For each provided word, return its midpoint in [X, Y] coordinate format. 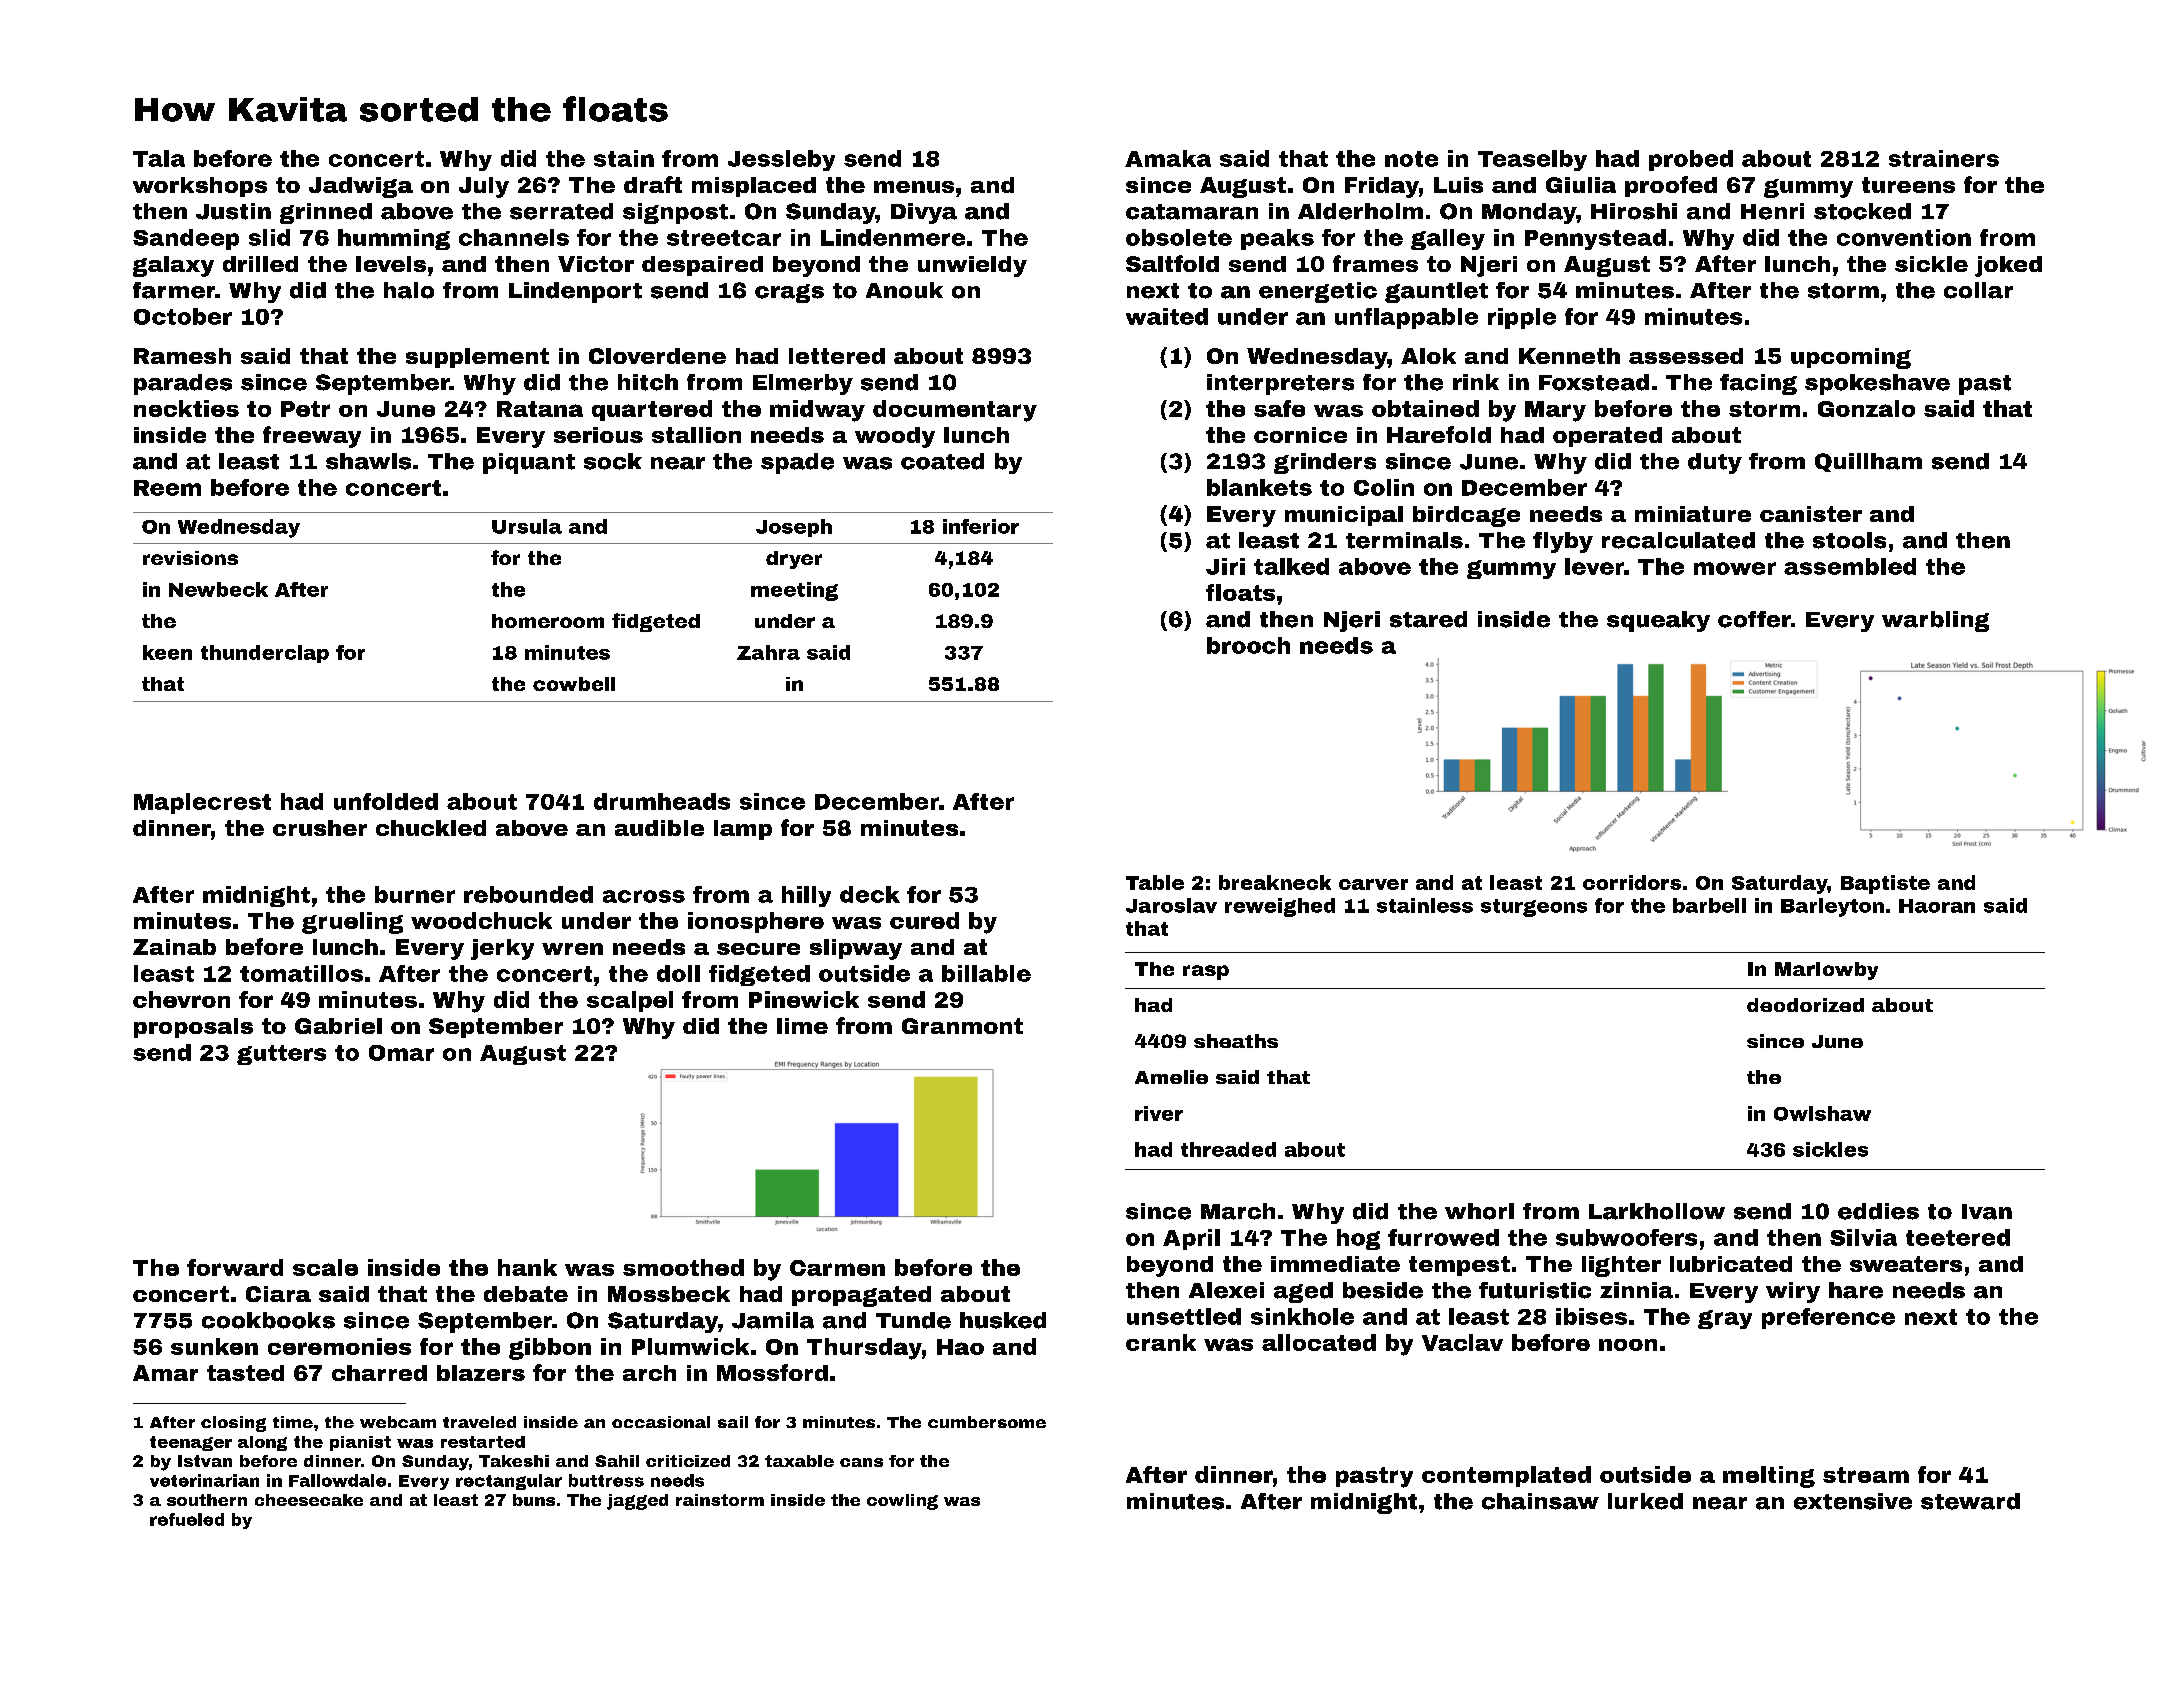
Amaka [1168, 158]
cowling [902, 1502]
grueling [352, 923]
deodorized [1805, 1005]
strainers [1944, 158]
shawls [368, 461]
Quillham [1868, 462]
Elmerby [803, 384]
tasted [245, 1373]
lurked [1645, 1501]
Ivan [1987, 1212]
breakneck [1275, 882]
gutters [281, 1055]
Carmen [837, 1268]
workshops [200, 187]
